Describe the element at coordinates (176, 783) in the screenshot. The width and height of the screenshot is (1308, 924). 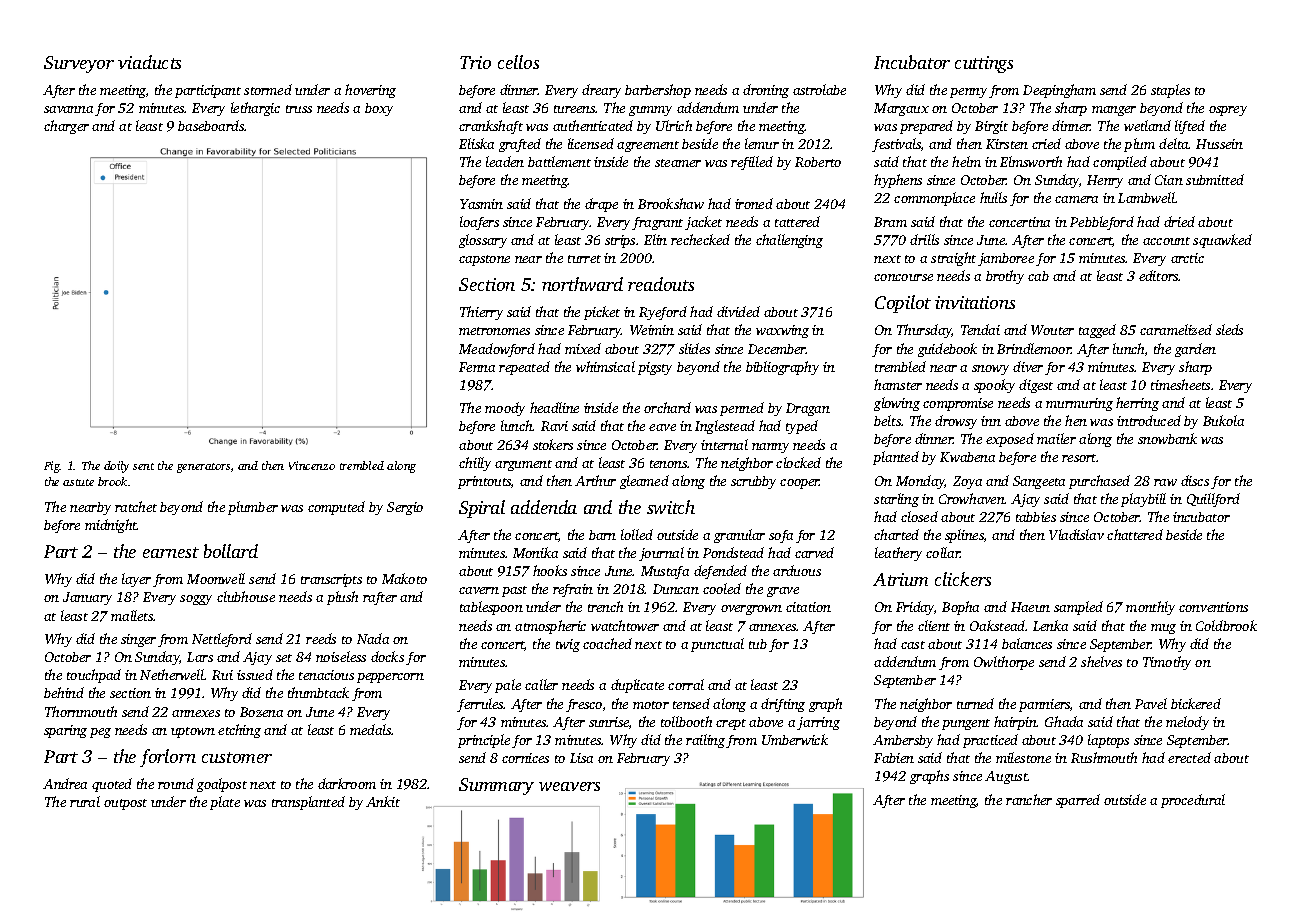
I see `round` at that location.
